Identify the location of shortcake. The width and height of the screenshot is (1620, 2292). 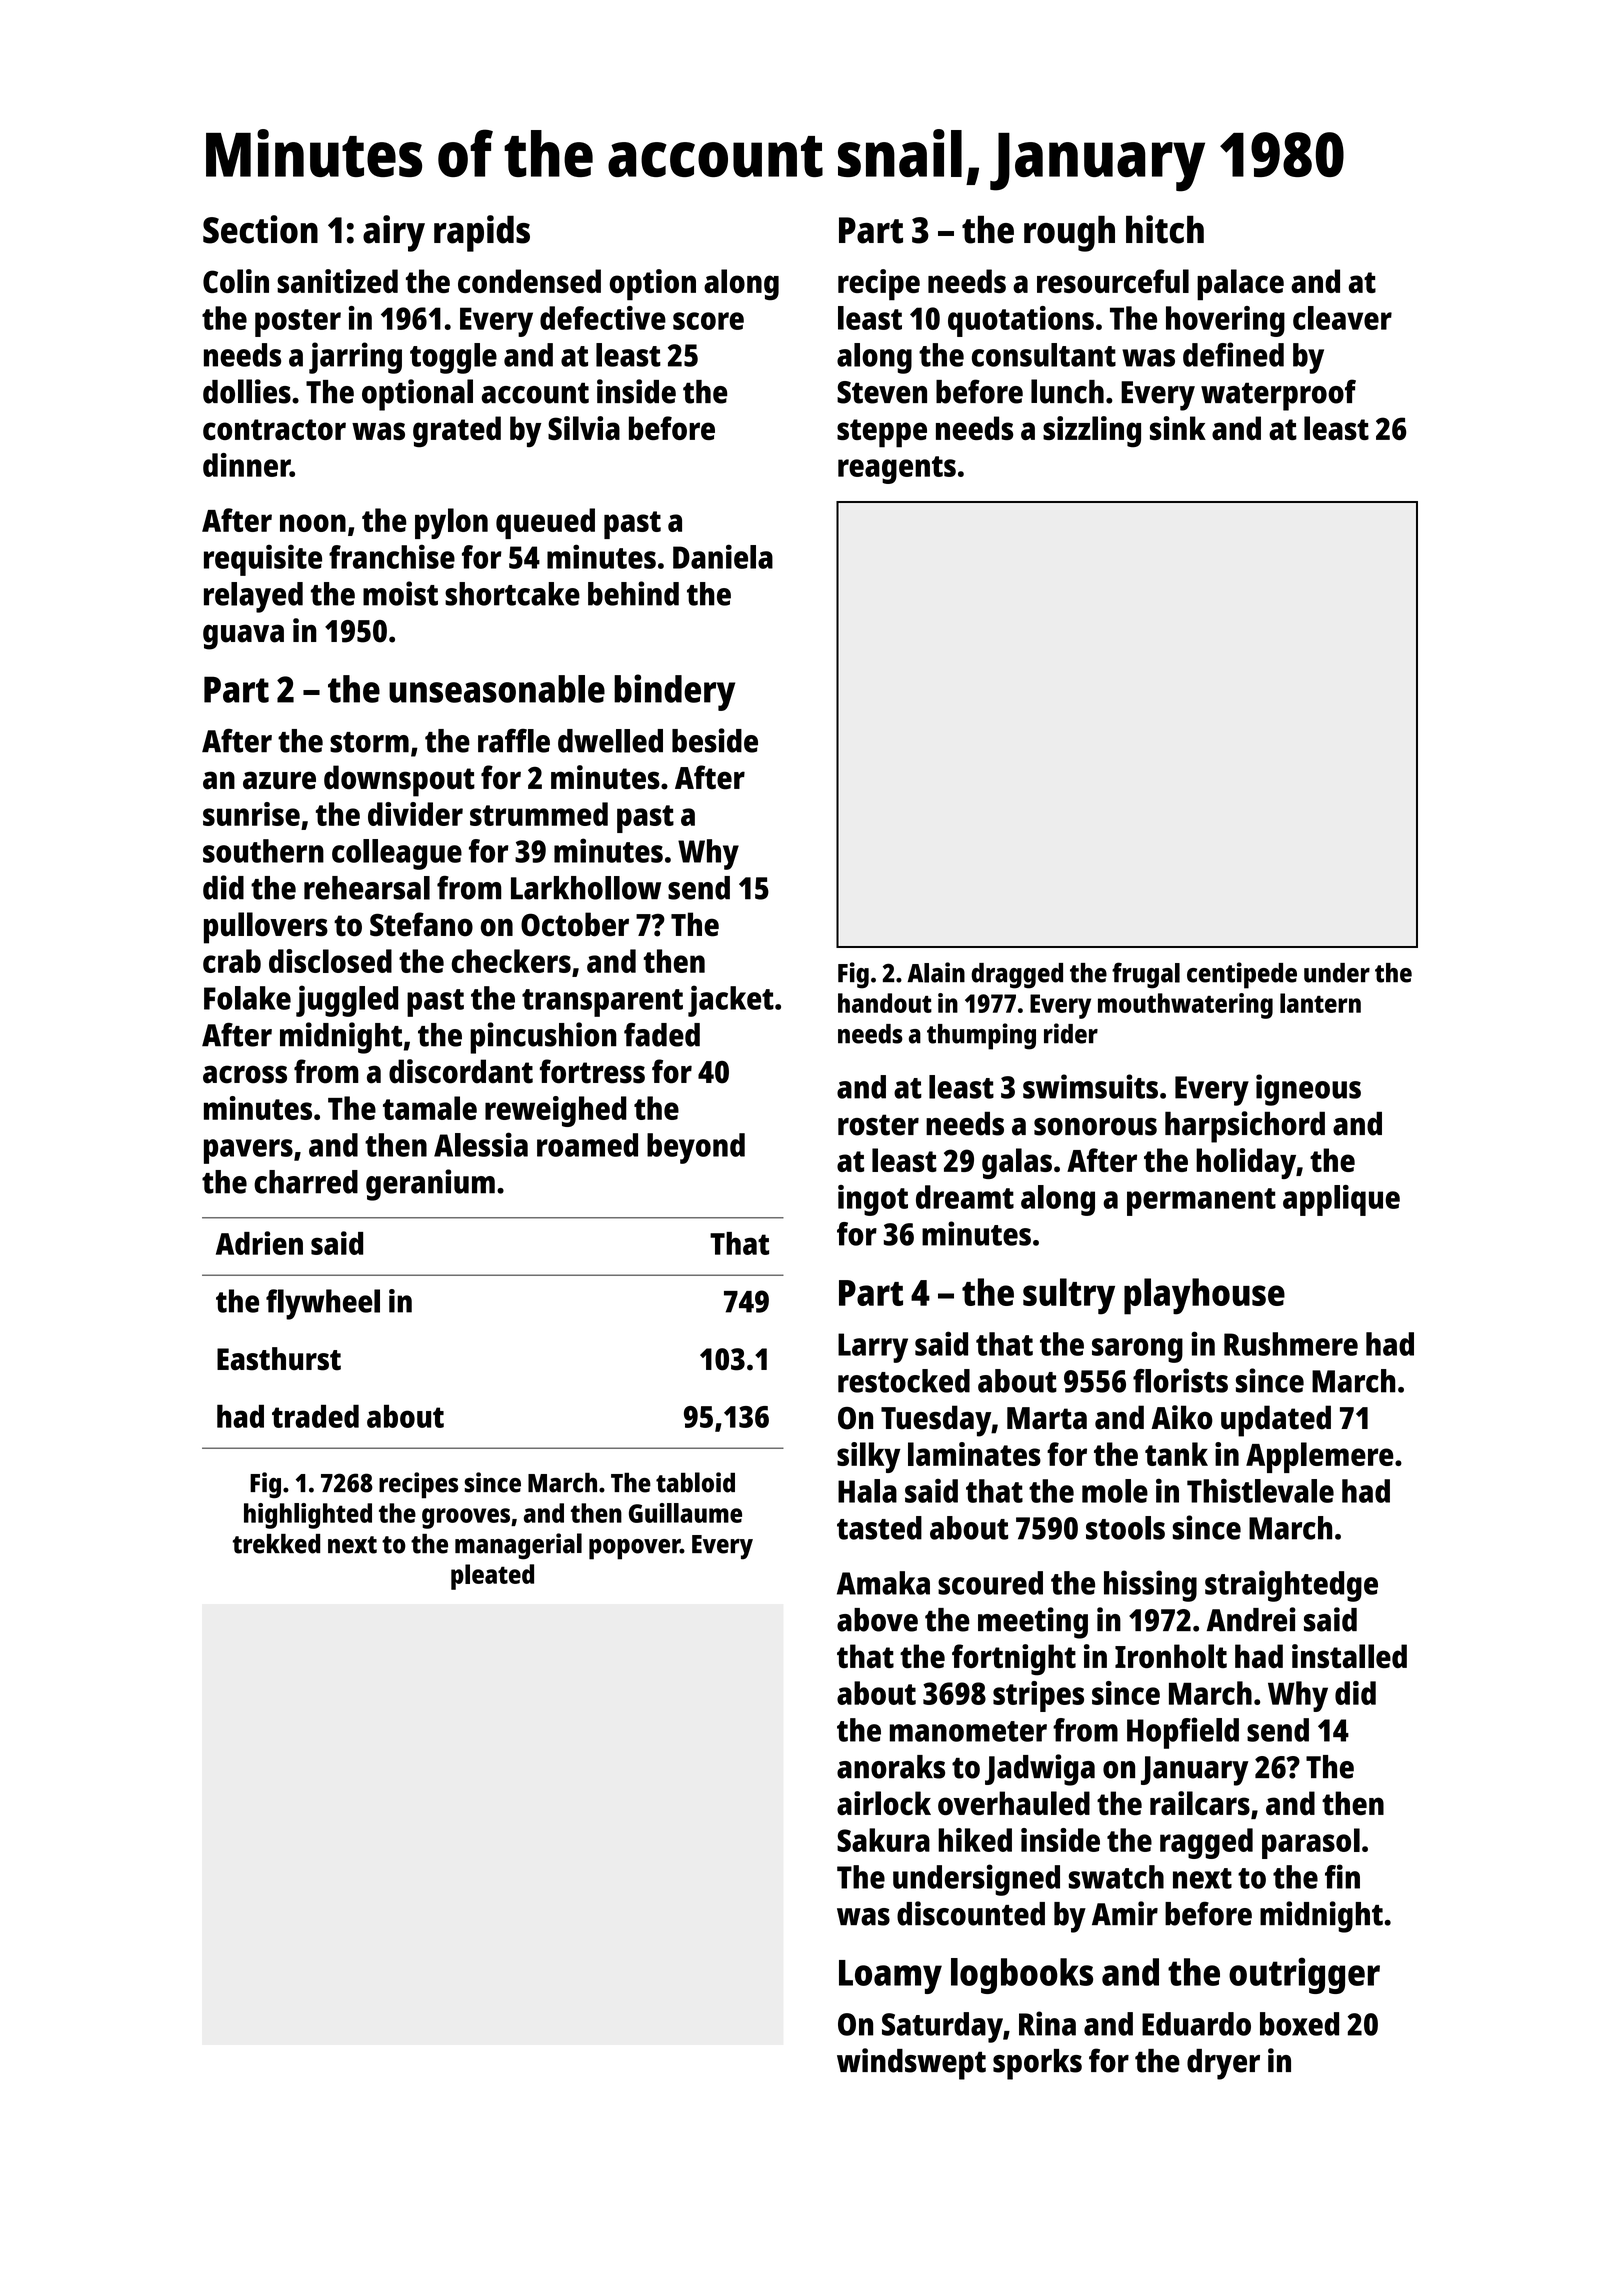
(512, 594).
